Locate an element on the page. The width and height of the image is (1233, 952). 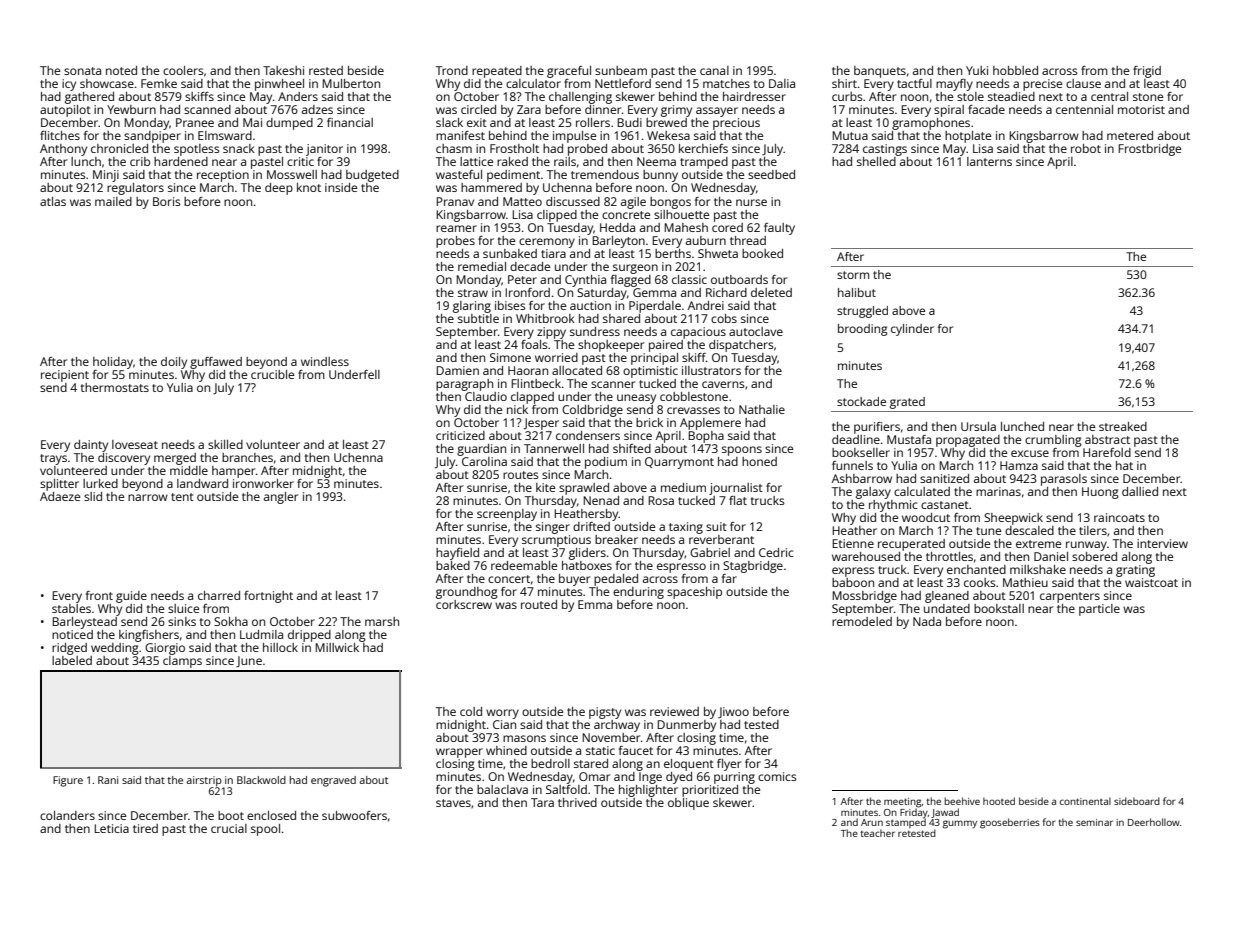
Leticia is located at coordinates (111, 828).
